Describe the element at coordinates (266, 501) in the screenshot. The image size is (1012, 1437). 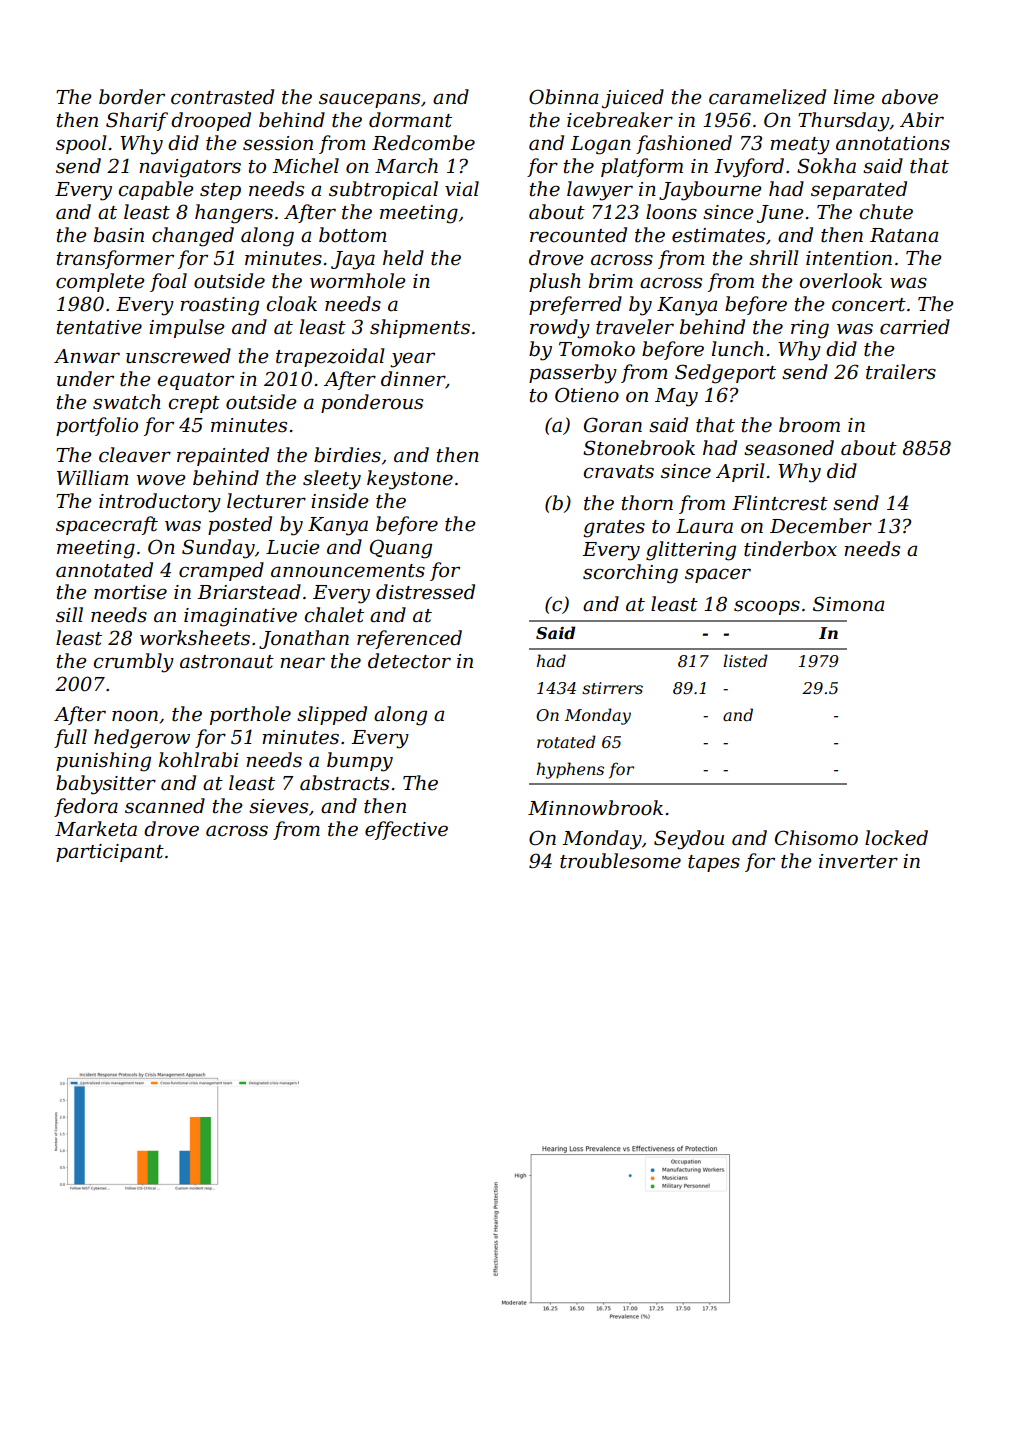
I see `lecturer` at that location.
